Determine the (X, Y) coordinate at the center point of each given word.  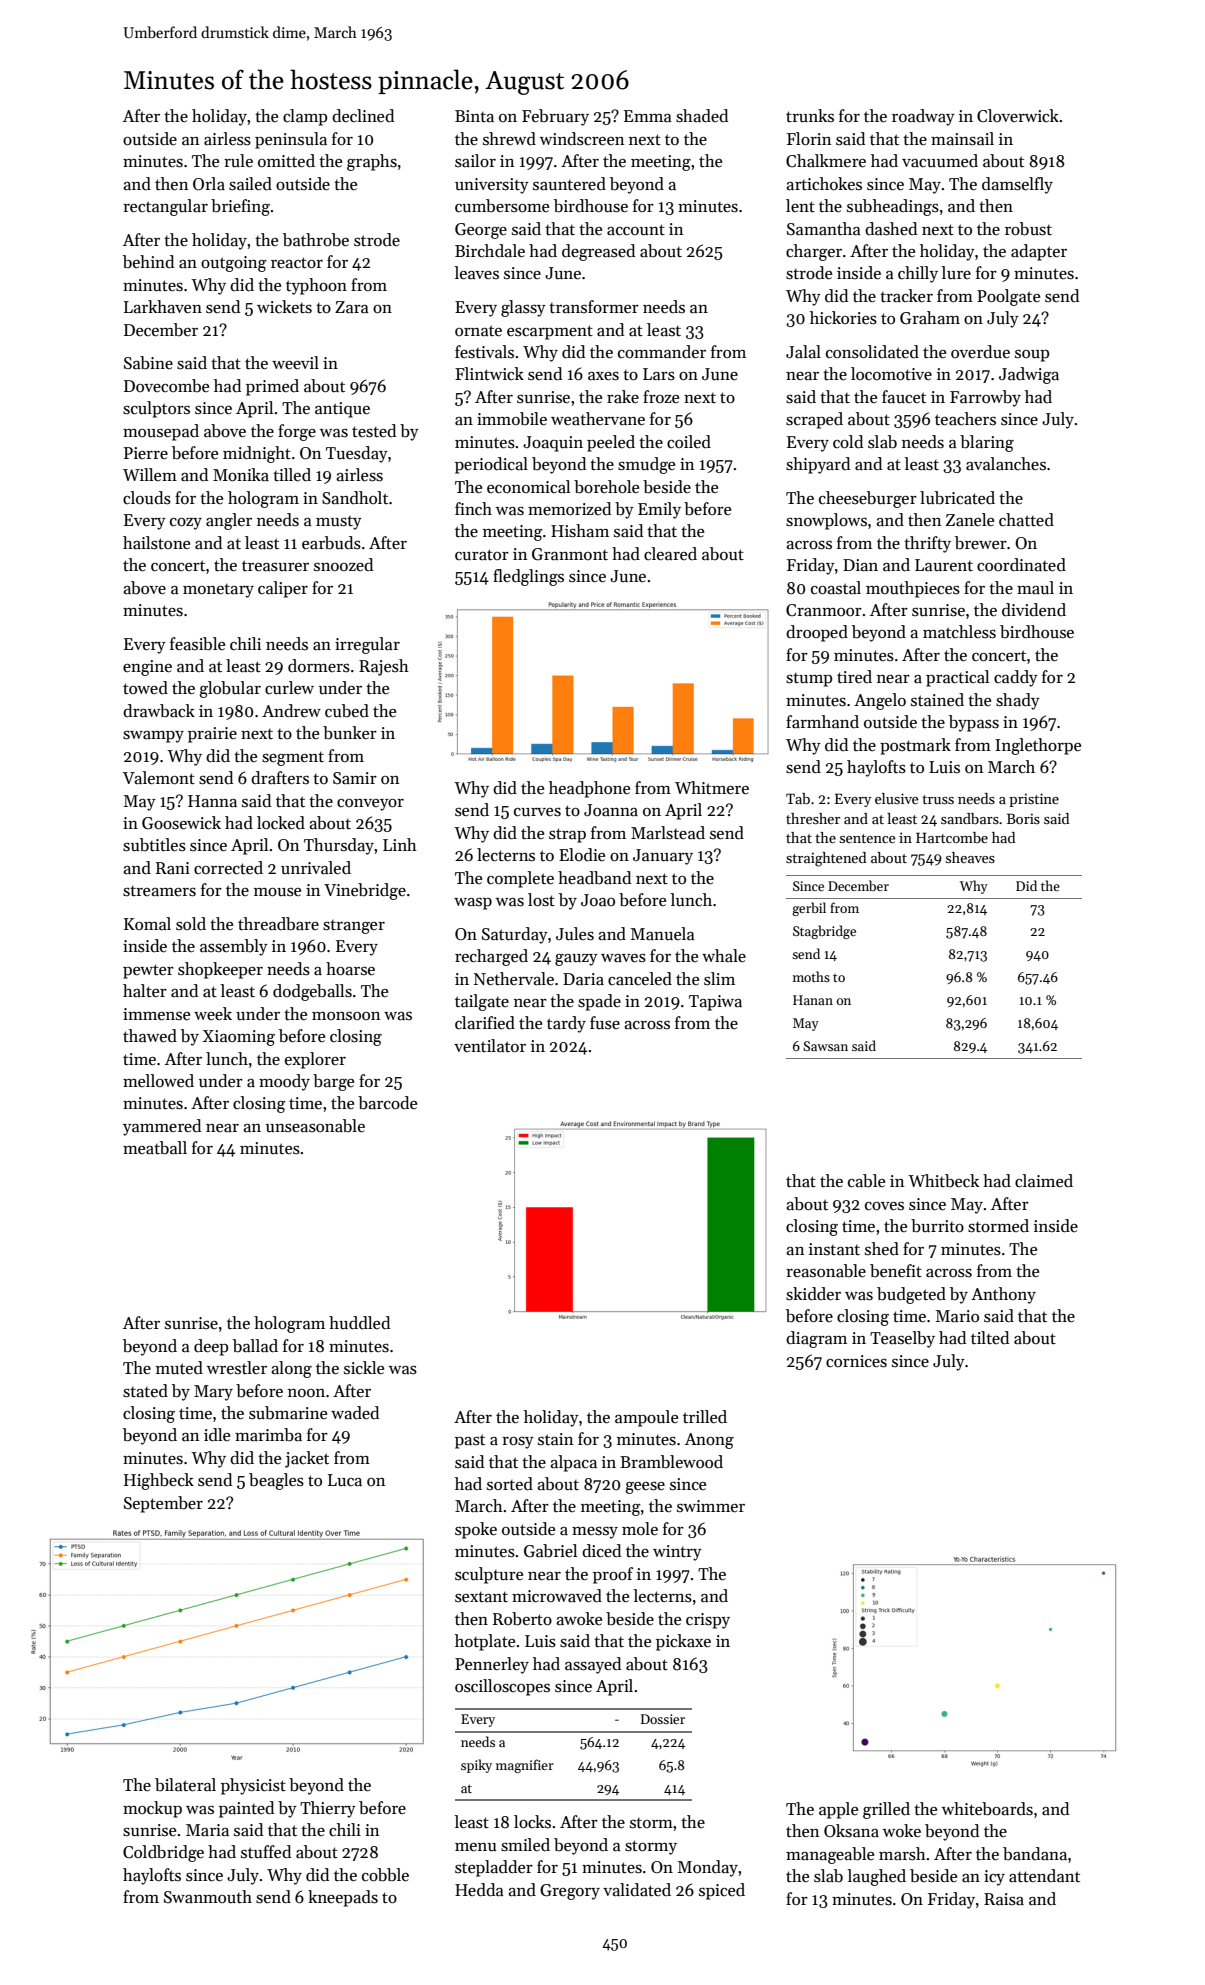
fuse (605, 1023)
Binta (474, 116)
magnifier (525, 1766)
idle (217, 1435)
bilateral (185, 1785)
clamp (305, 117)
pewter (148, 971)
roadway (923, 117)
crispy (708, 1621)
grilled (886, 1810)
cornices (856, 1361)
